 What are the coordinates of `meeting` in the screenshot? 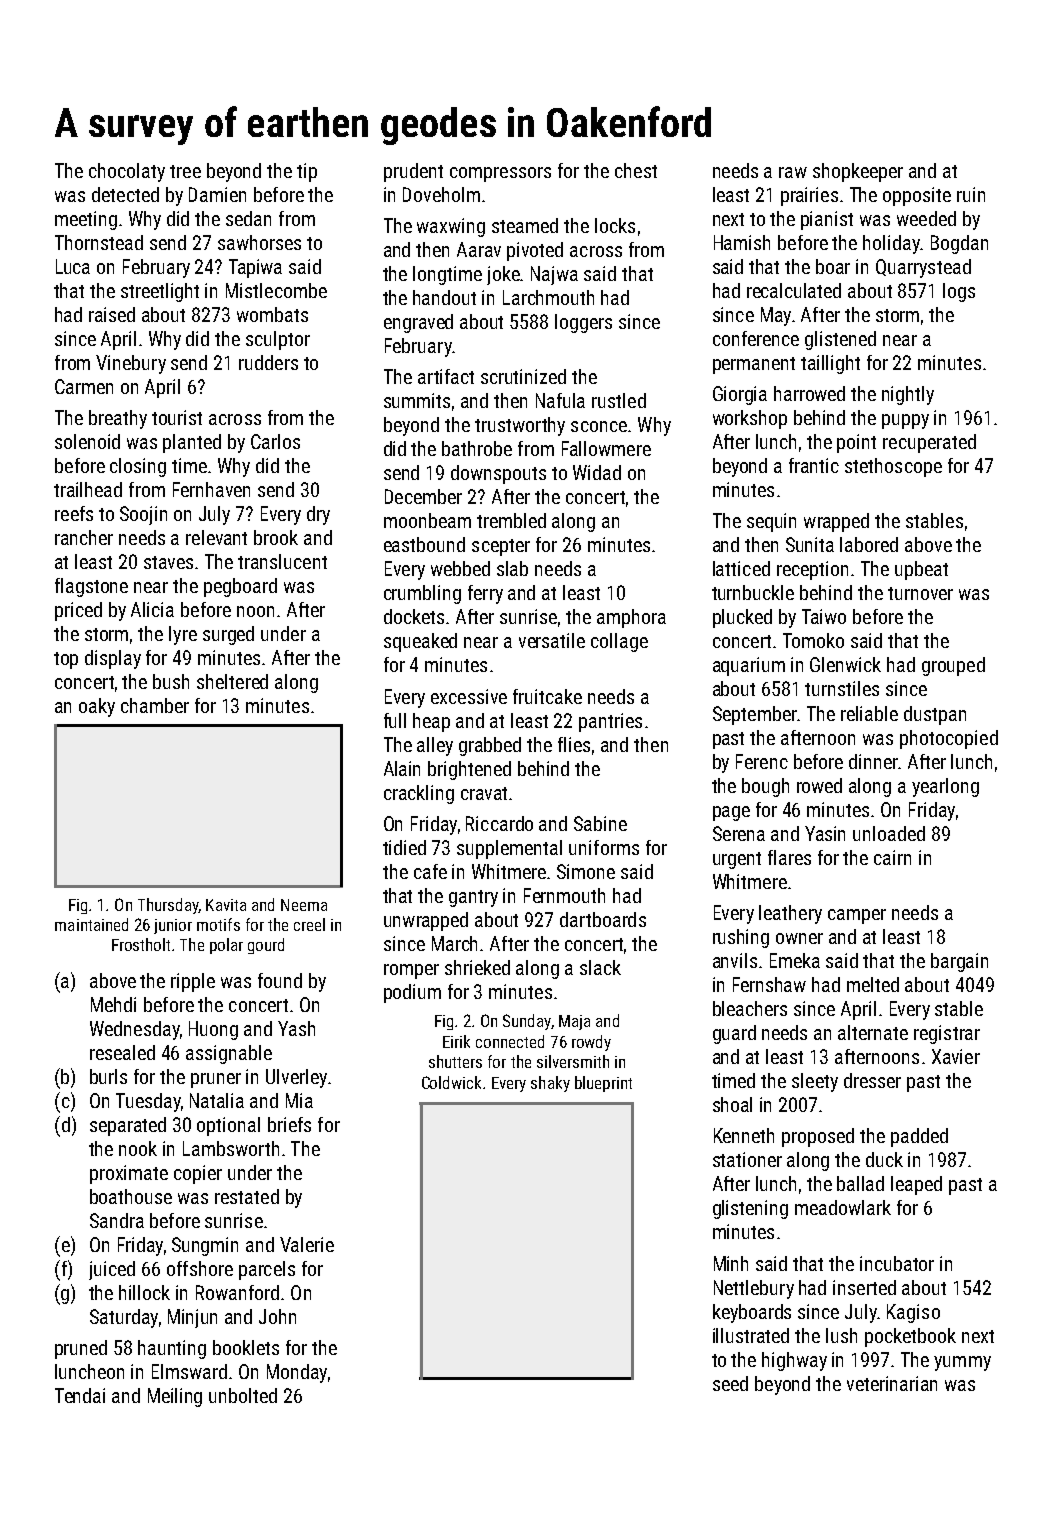 It's located at (86, 220).
